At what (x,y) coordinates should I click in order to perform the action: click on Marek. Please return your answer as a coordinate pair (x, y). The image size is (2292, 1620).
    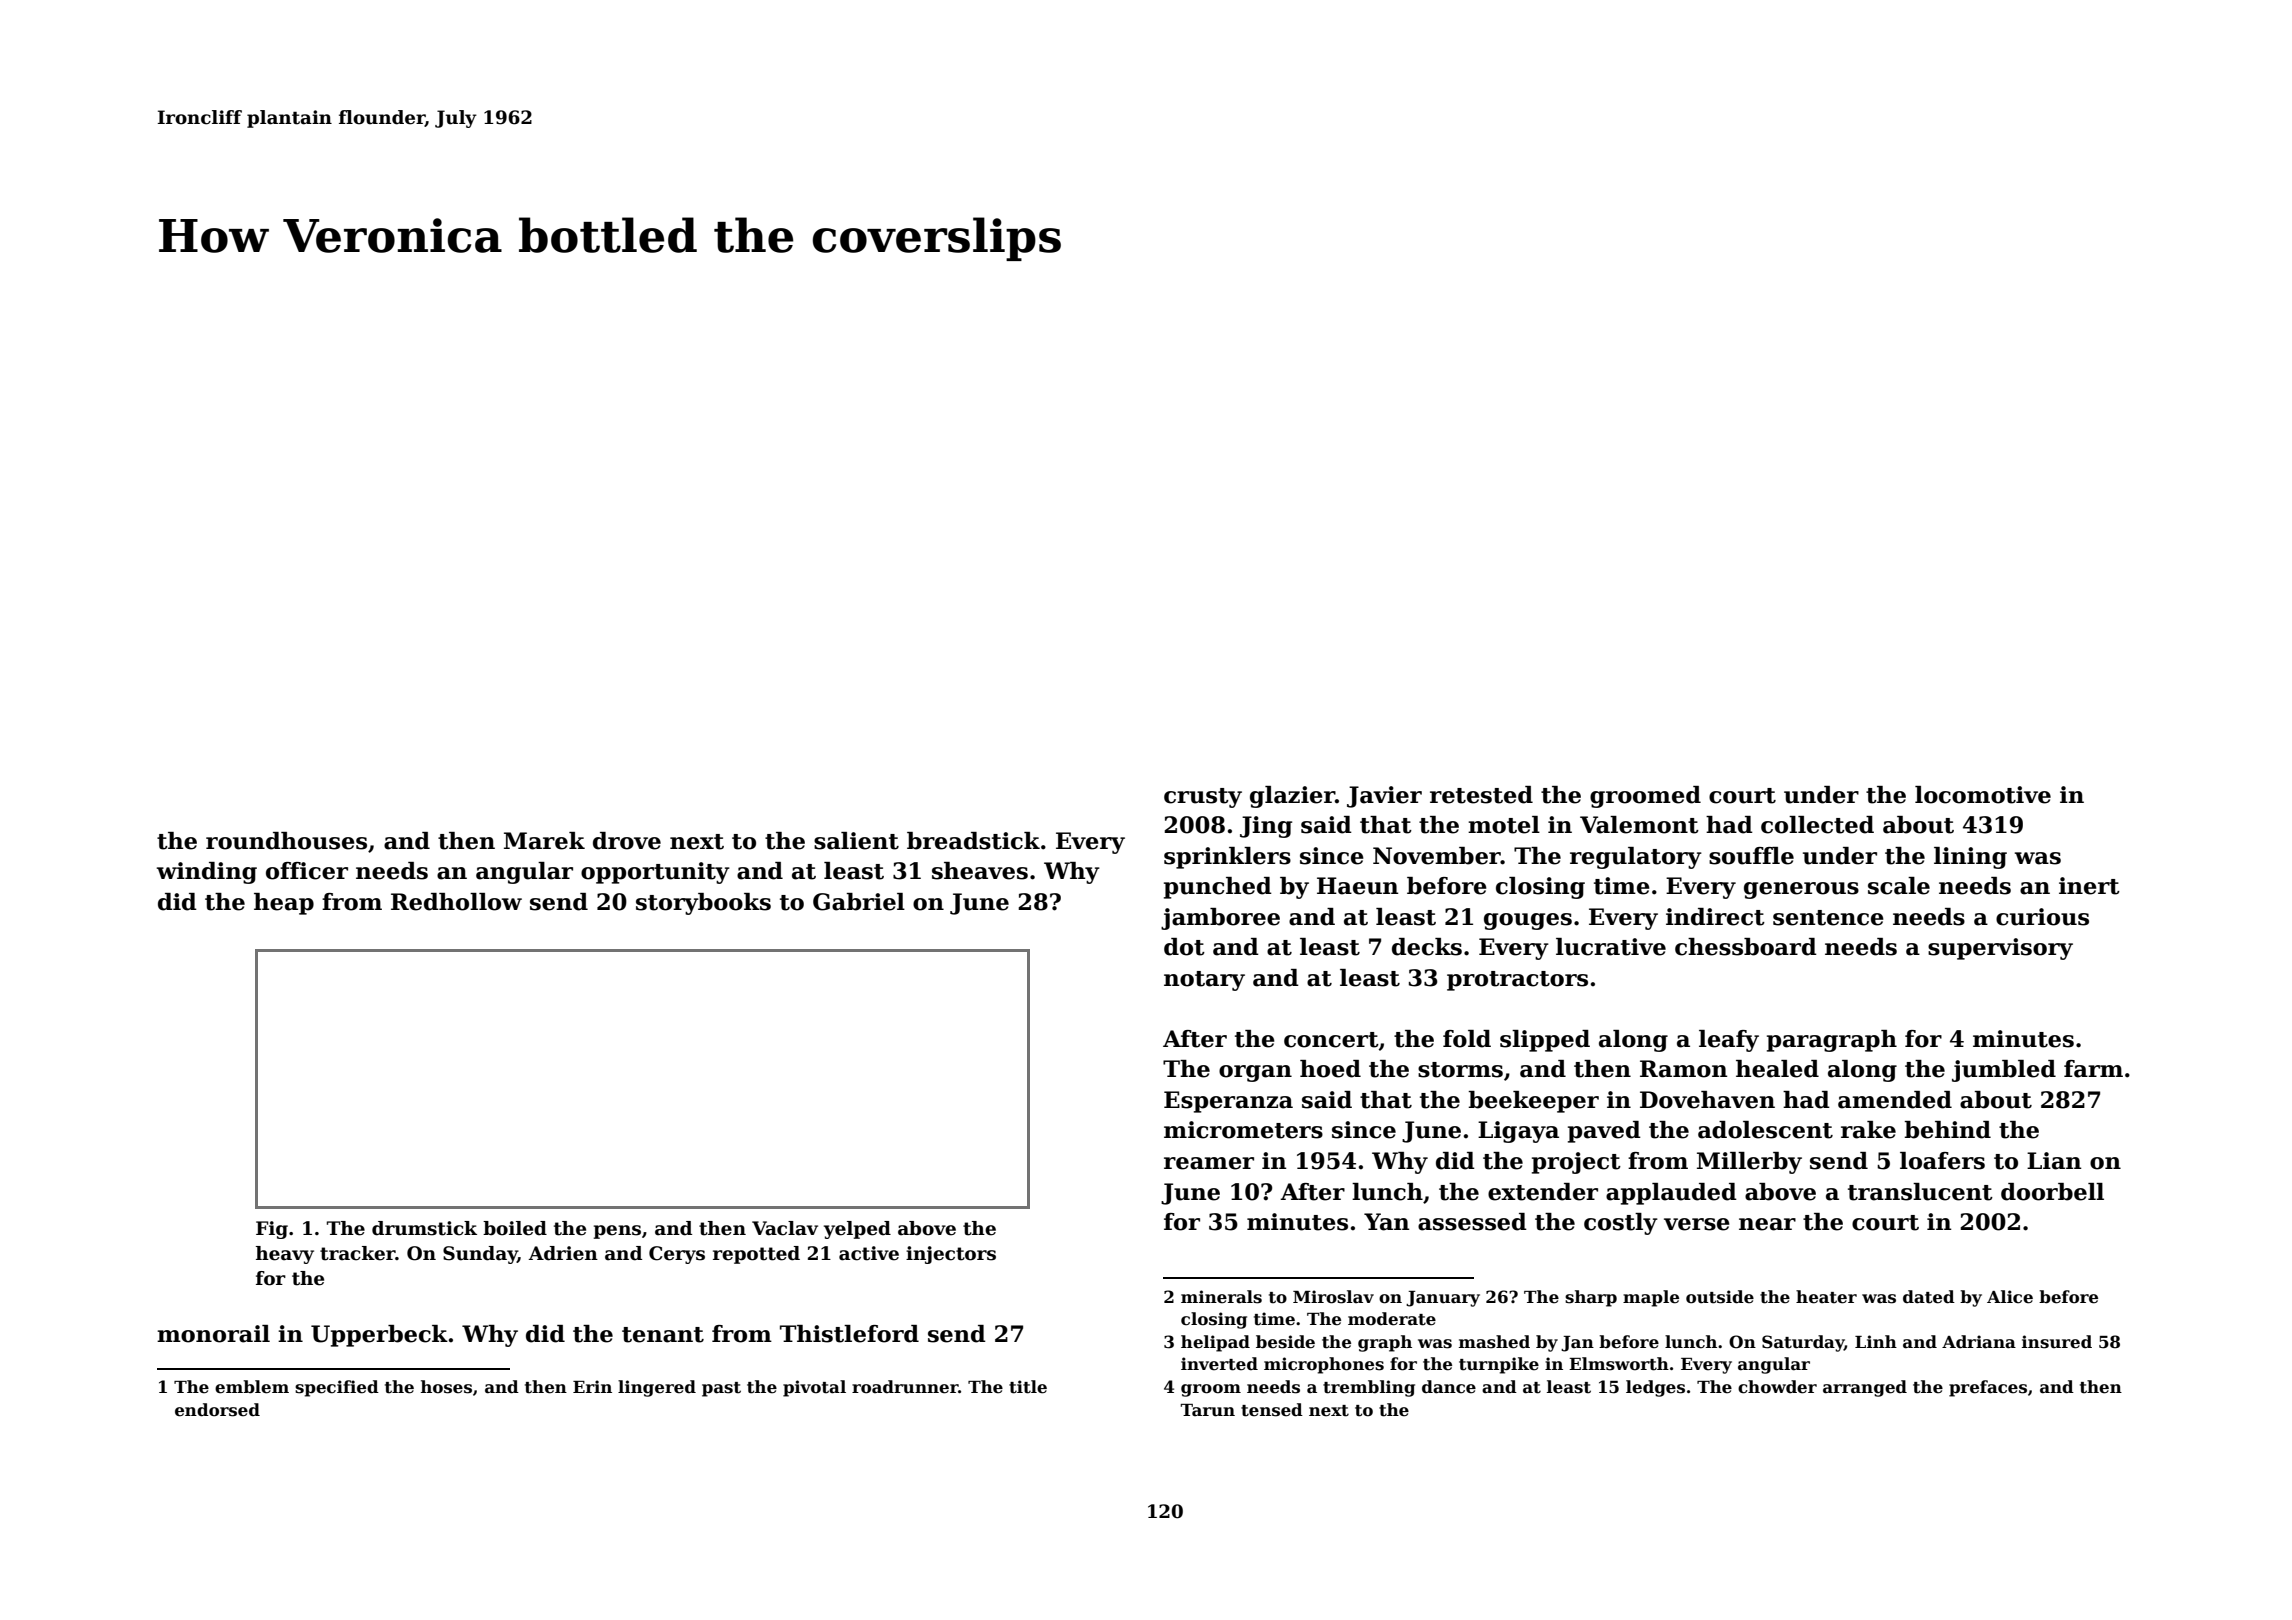
    Looking at the image, I should click on (544, 841).
